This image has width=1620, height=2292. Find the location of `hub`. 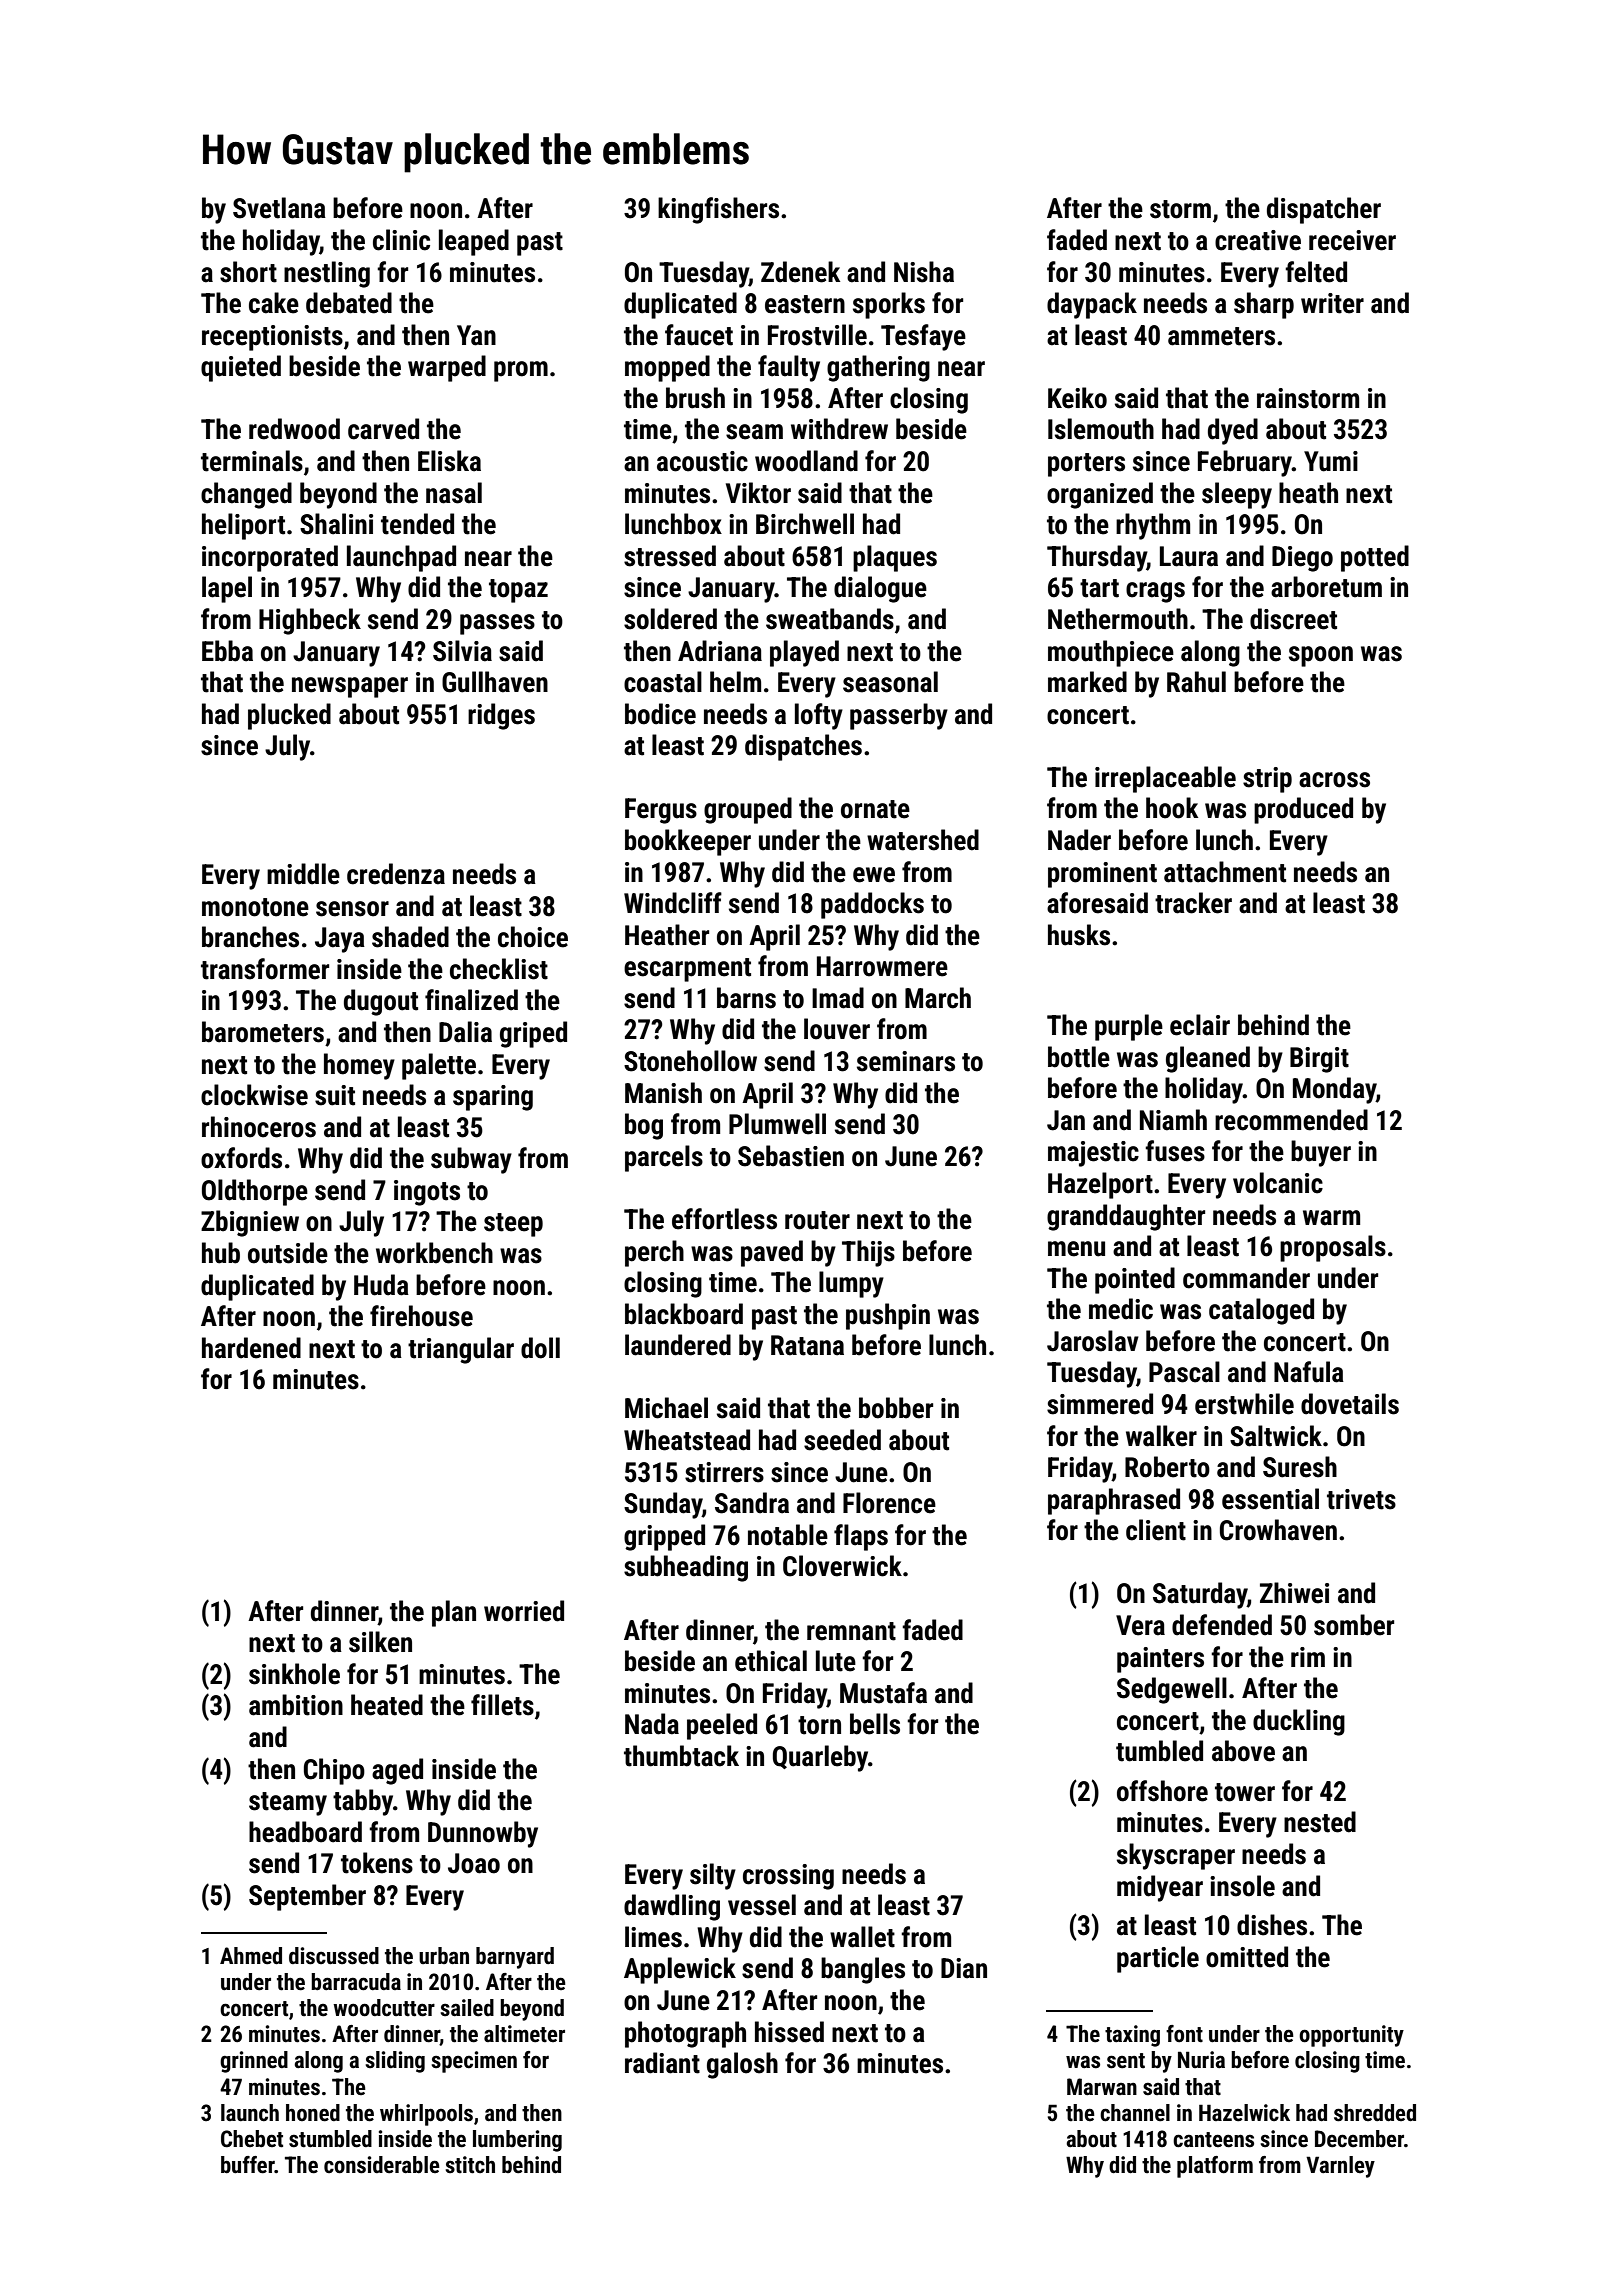

hub is located at coordinates (221, 1253).
